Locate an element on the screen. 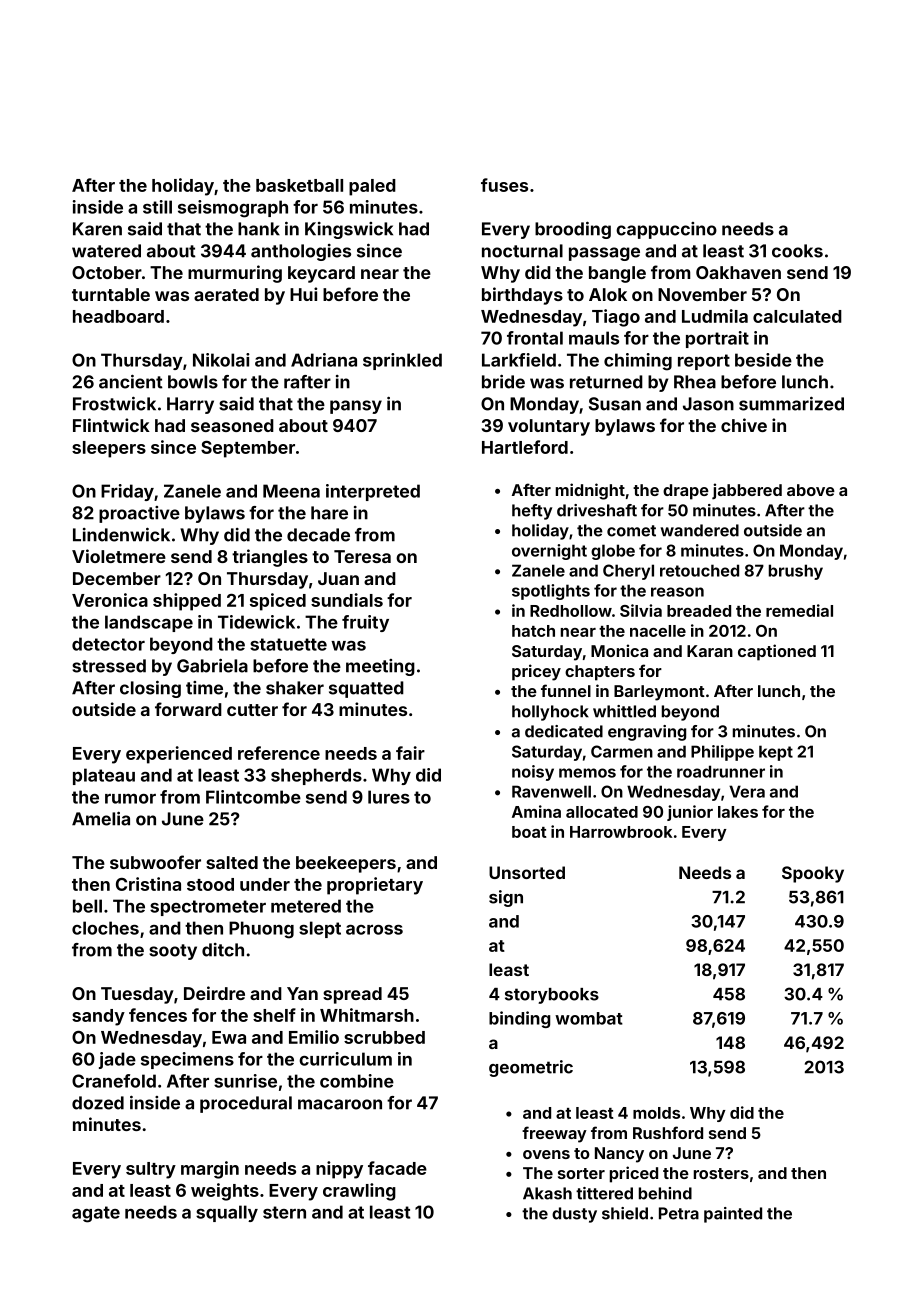 This screenshot has width=924, height=1311. cloches is located at coordinates (105, 928).
